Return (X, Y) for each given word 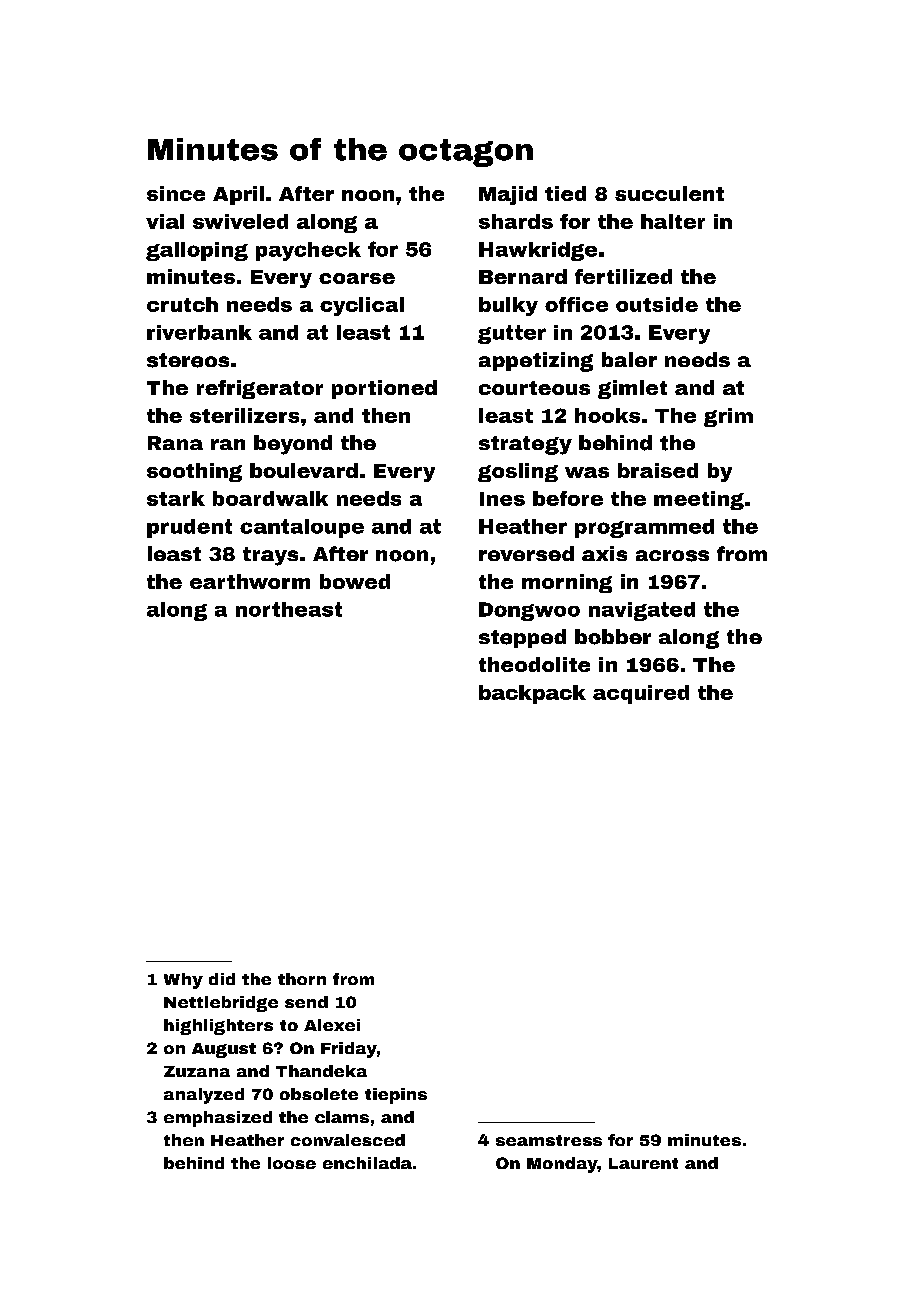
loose (292, 1163)
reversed (526, 553)
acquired (641, 694)
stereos (188, 360)
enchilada (367, 1163)
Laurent (643, 1163)
